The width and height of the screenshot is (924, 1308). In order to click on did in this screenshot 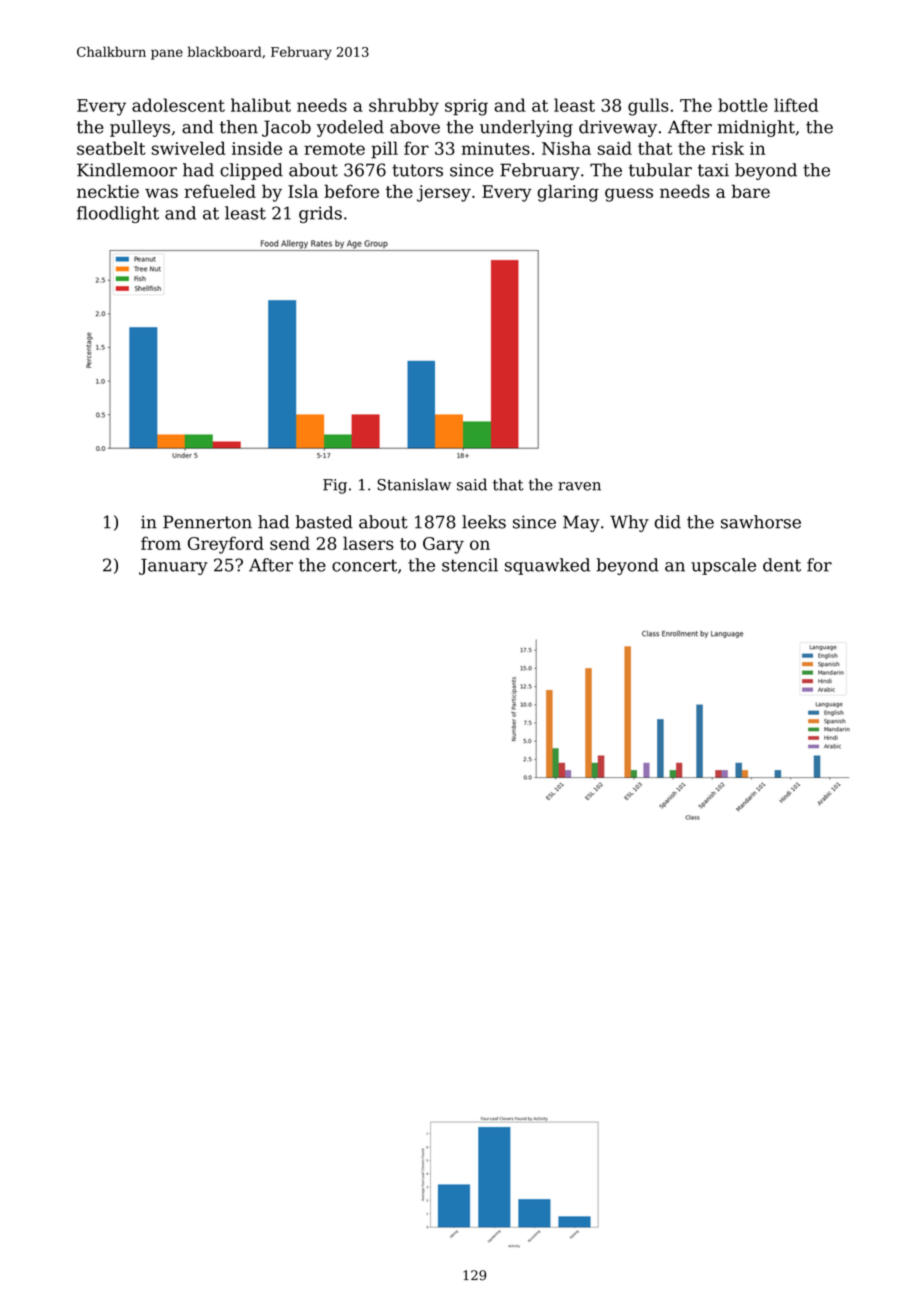, I will do `click(668, 522)`.
